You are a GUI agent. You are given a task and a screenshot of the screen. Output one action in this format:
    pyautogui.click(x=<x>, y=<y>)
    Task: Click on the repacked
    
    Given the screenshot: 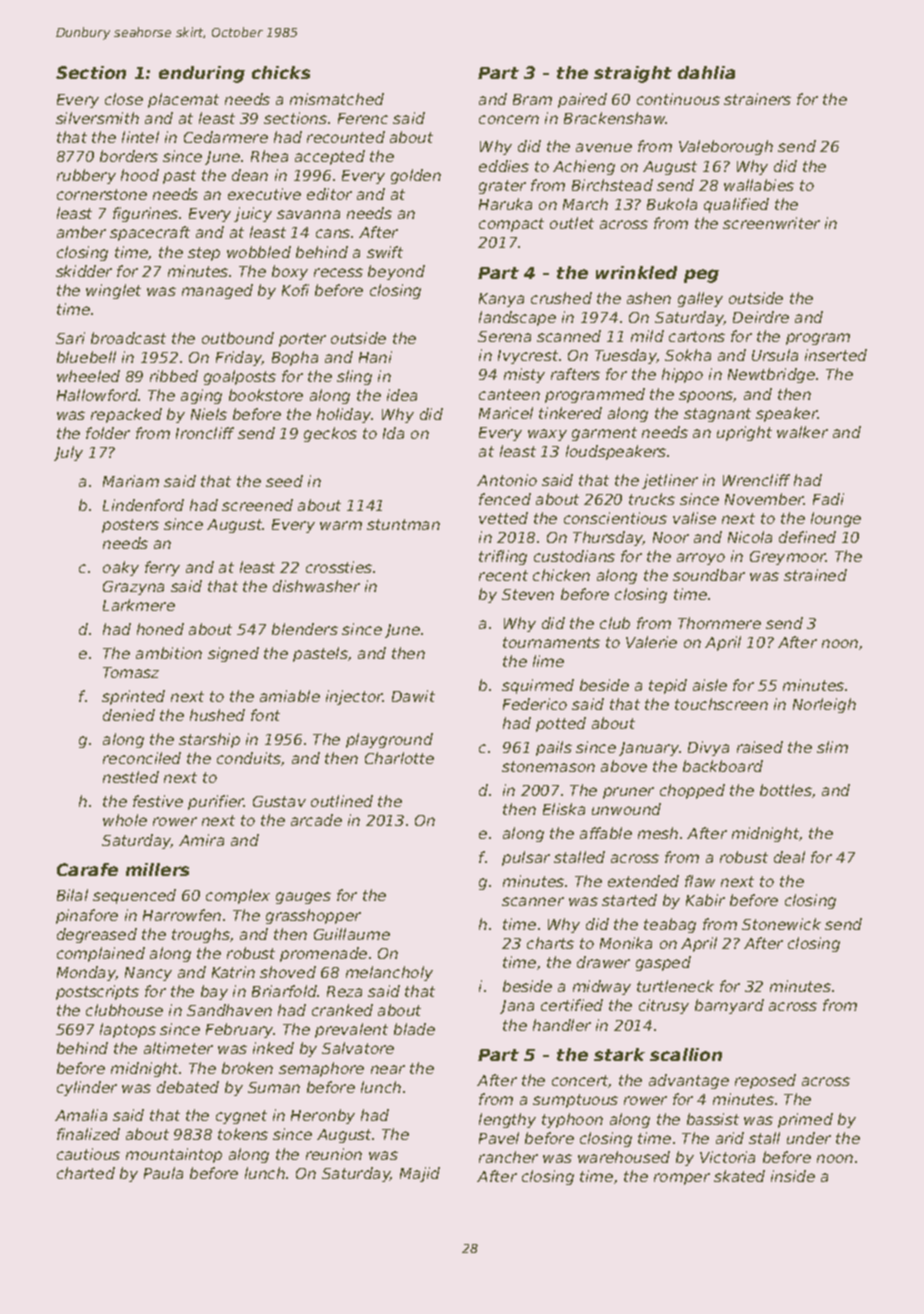 What is the action you would take?
    pyautogui.click(x=126, y=415)
